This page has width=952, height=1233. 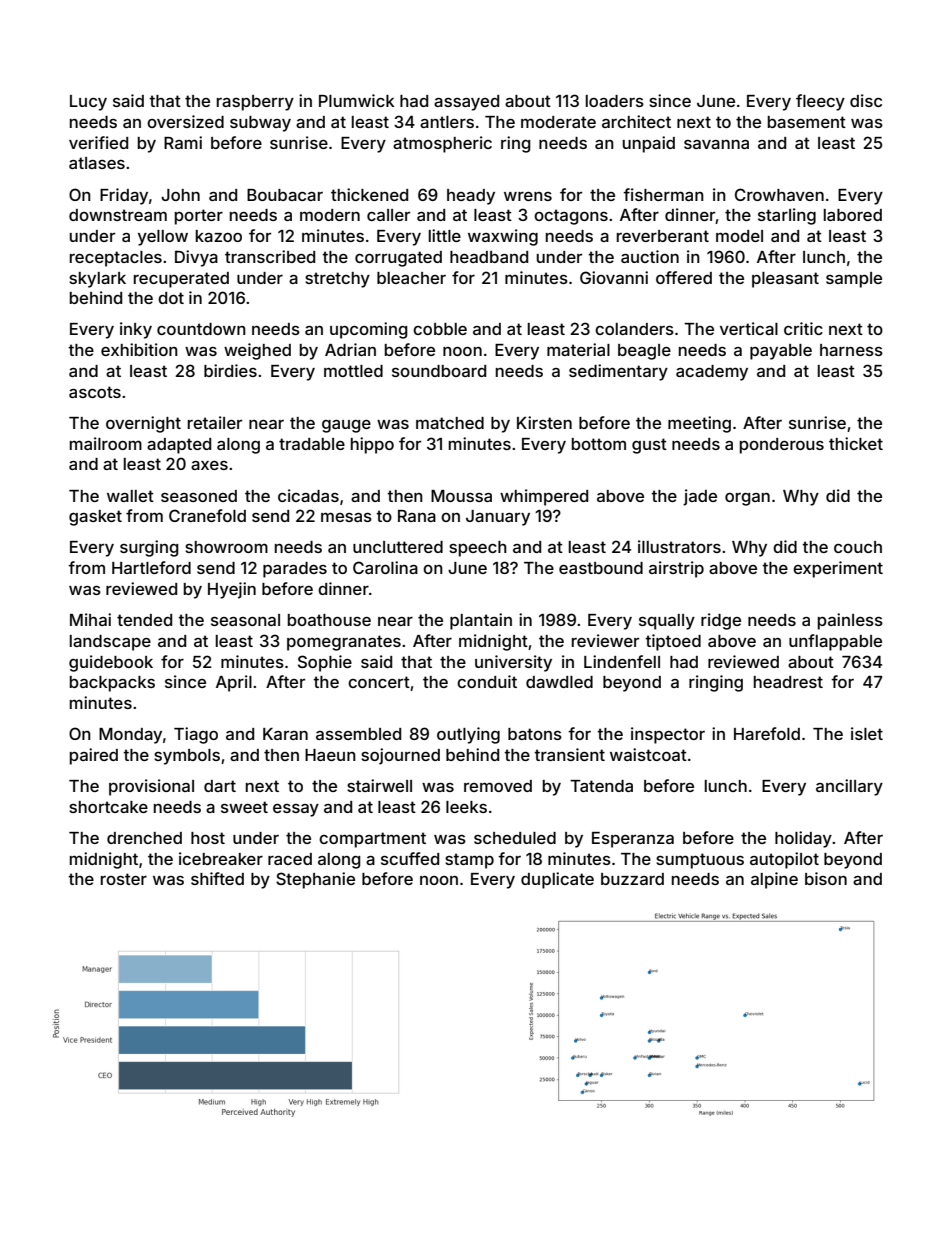 I want to click on axes, so click(x=209, y=465).
